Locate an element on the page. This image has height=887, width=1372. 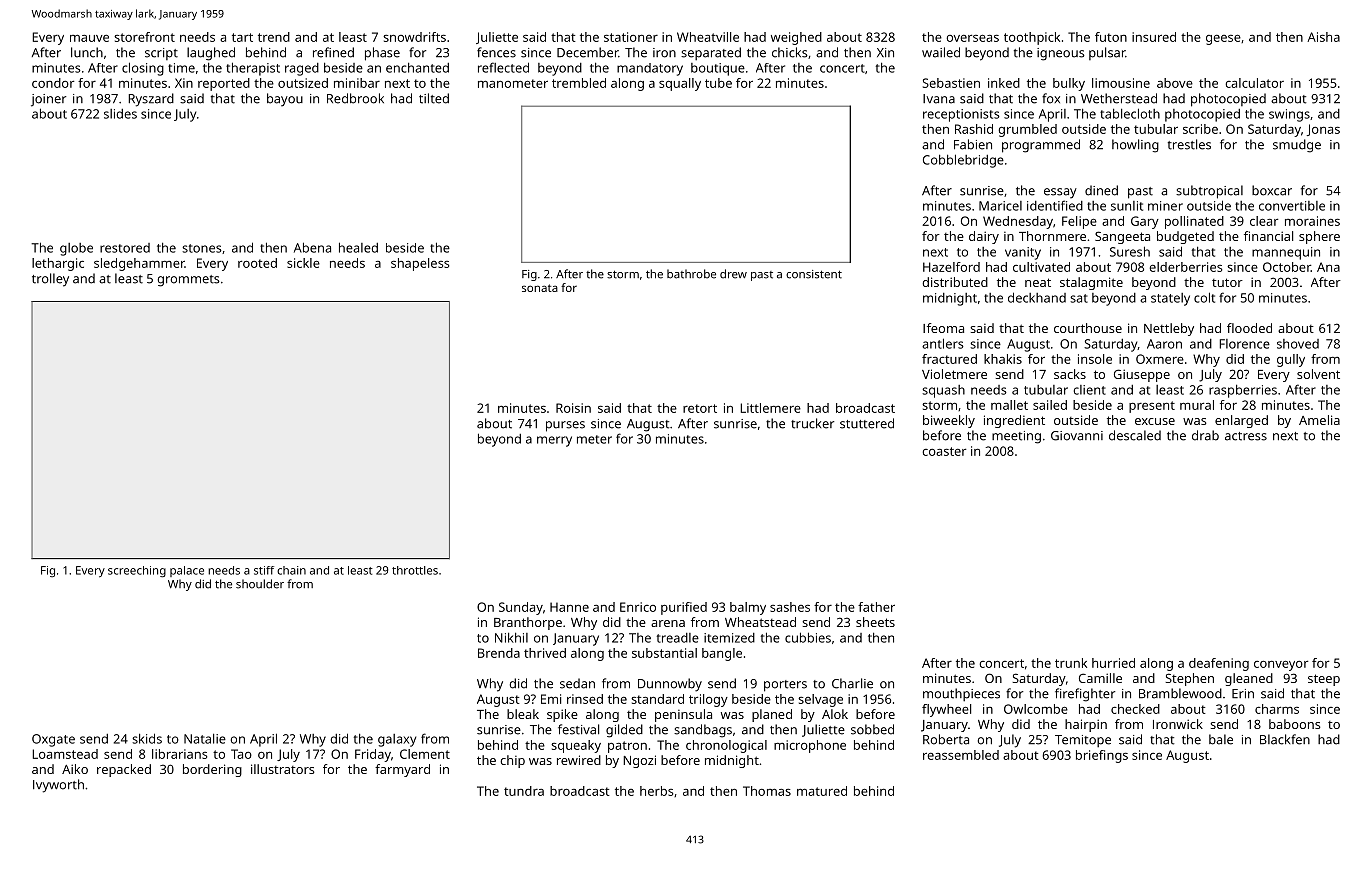
tundra is located at coordinates (524, 791).
